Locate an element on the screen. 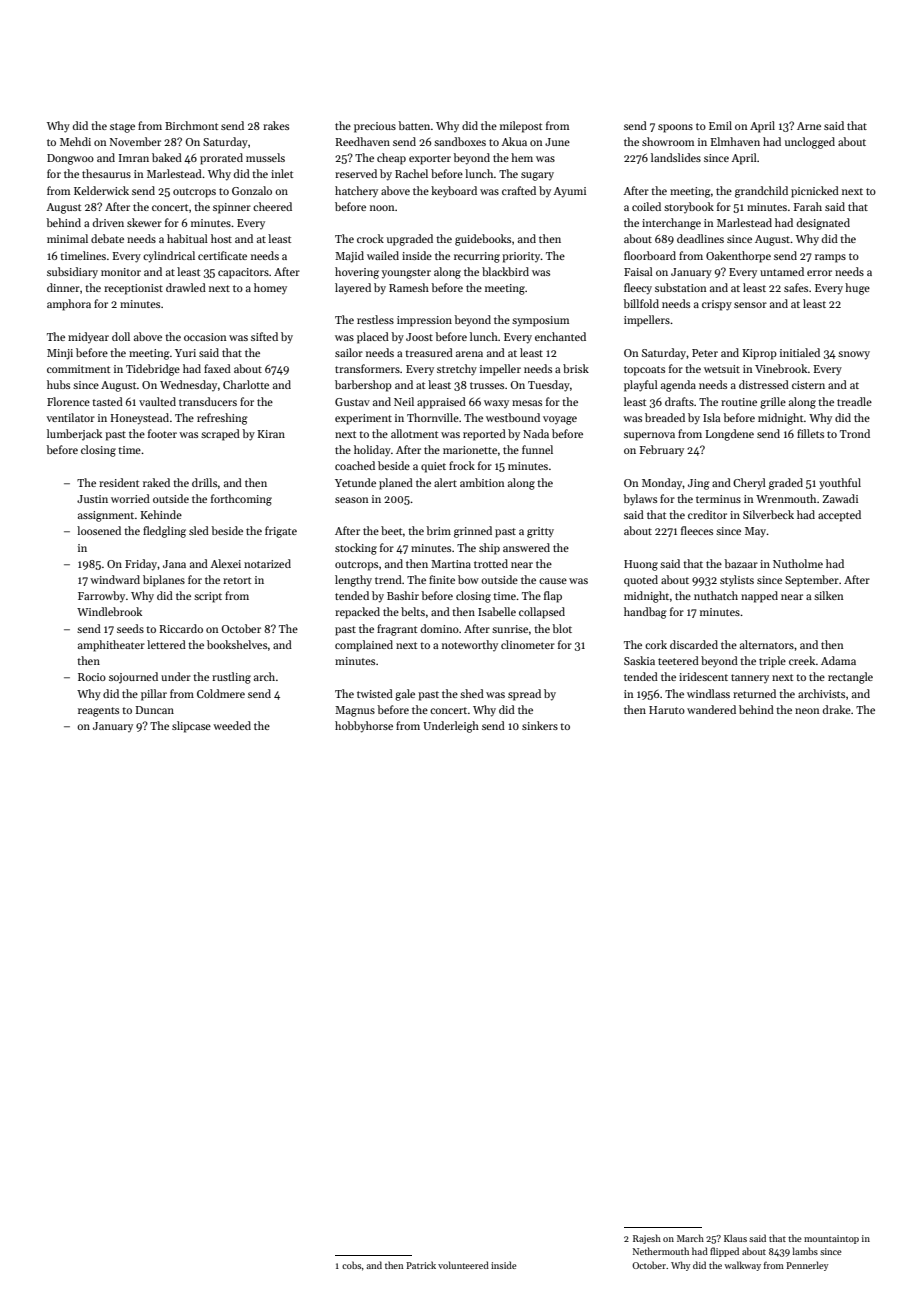 This screenshot has width=924, height=1308. sinkers is located at coordinates (540, 725).
